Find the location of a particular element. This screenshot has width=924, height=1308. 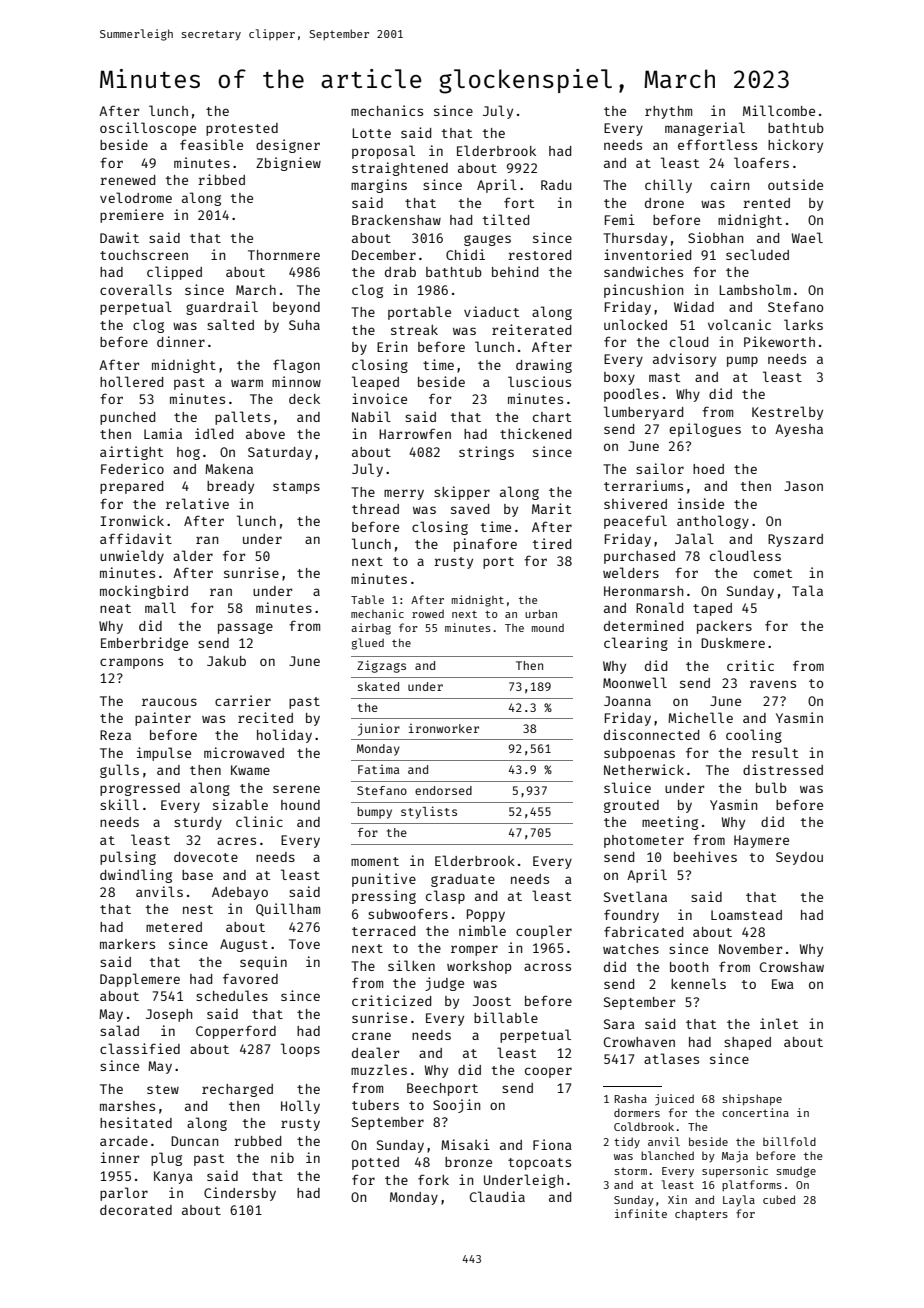

Nabil is located at coordinates (371, 416).
